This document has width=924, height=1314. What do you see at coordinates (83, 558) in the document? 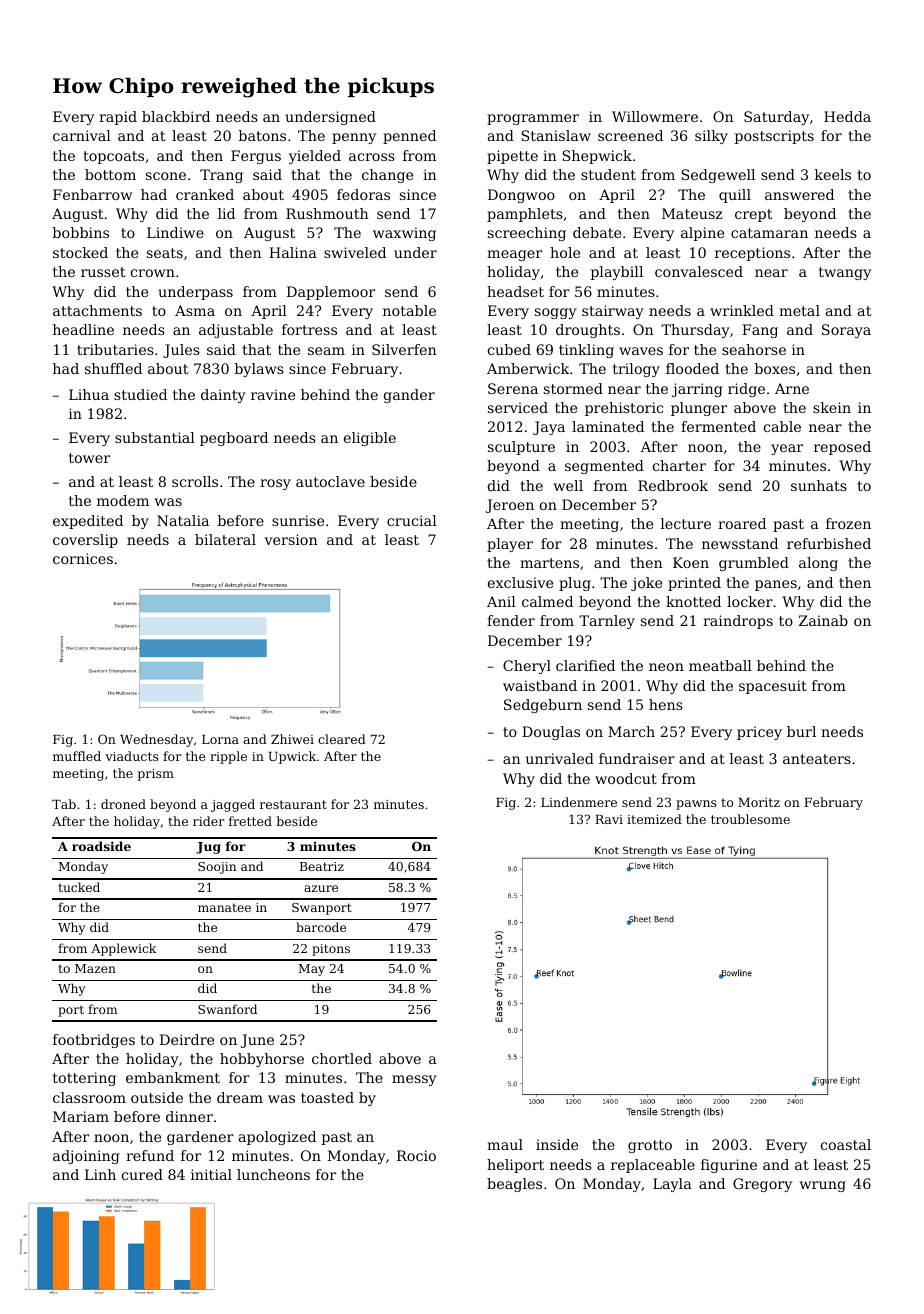
I see `cornices` at bounding box center [83, 558].
